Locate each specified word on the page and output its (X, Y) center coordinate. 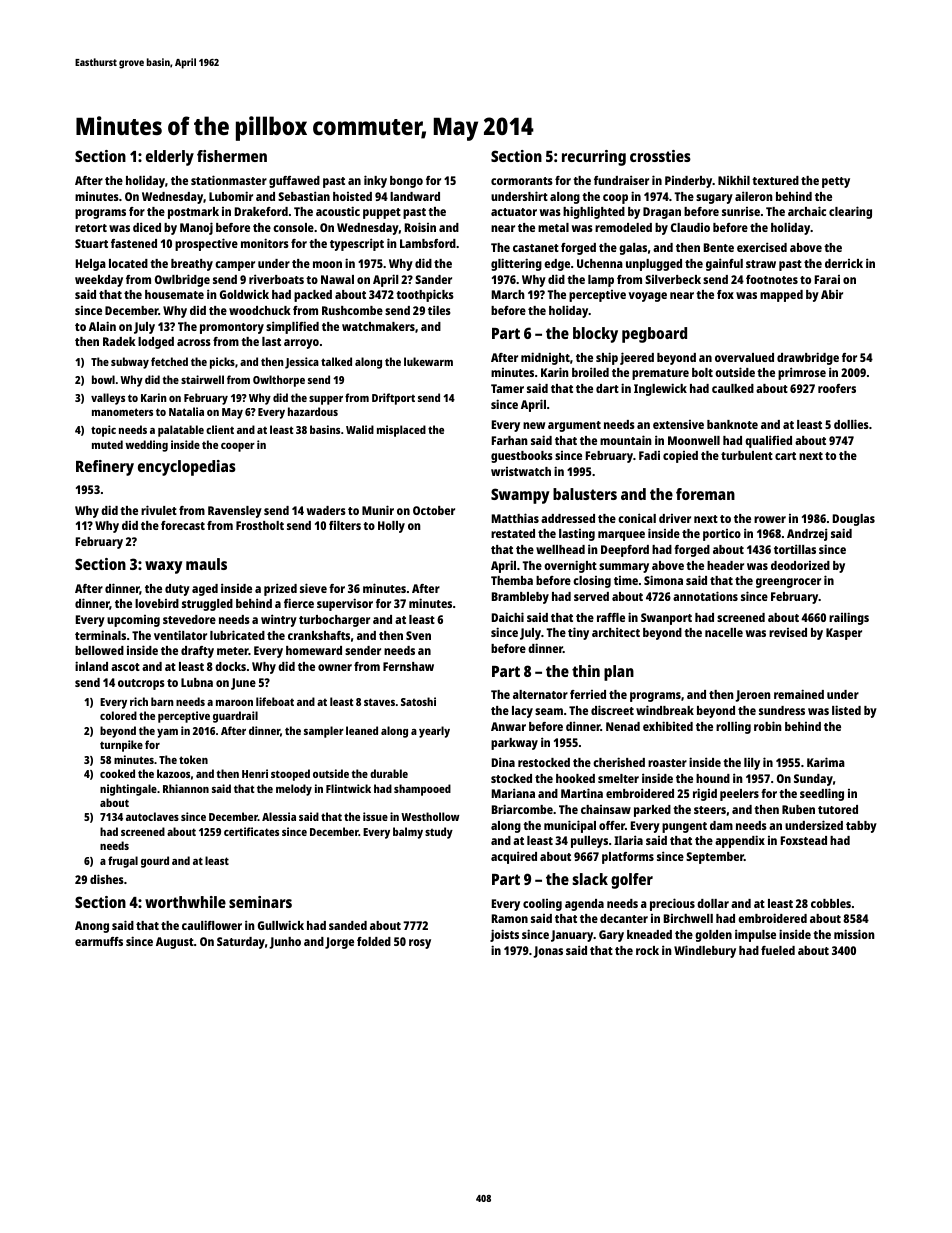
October (434, 510)
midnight (545, 358)
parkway (514, 744)
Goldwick (244, 294)
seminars (260, 902)
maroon (234, 703)
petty (836, 182)
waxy (164, 567)
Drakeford (261, 211)
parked (652, 811)
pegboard (654, 335)
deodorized (800, 565)
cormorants (522, 181)
